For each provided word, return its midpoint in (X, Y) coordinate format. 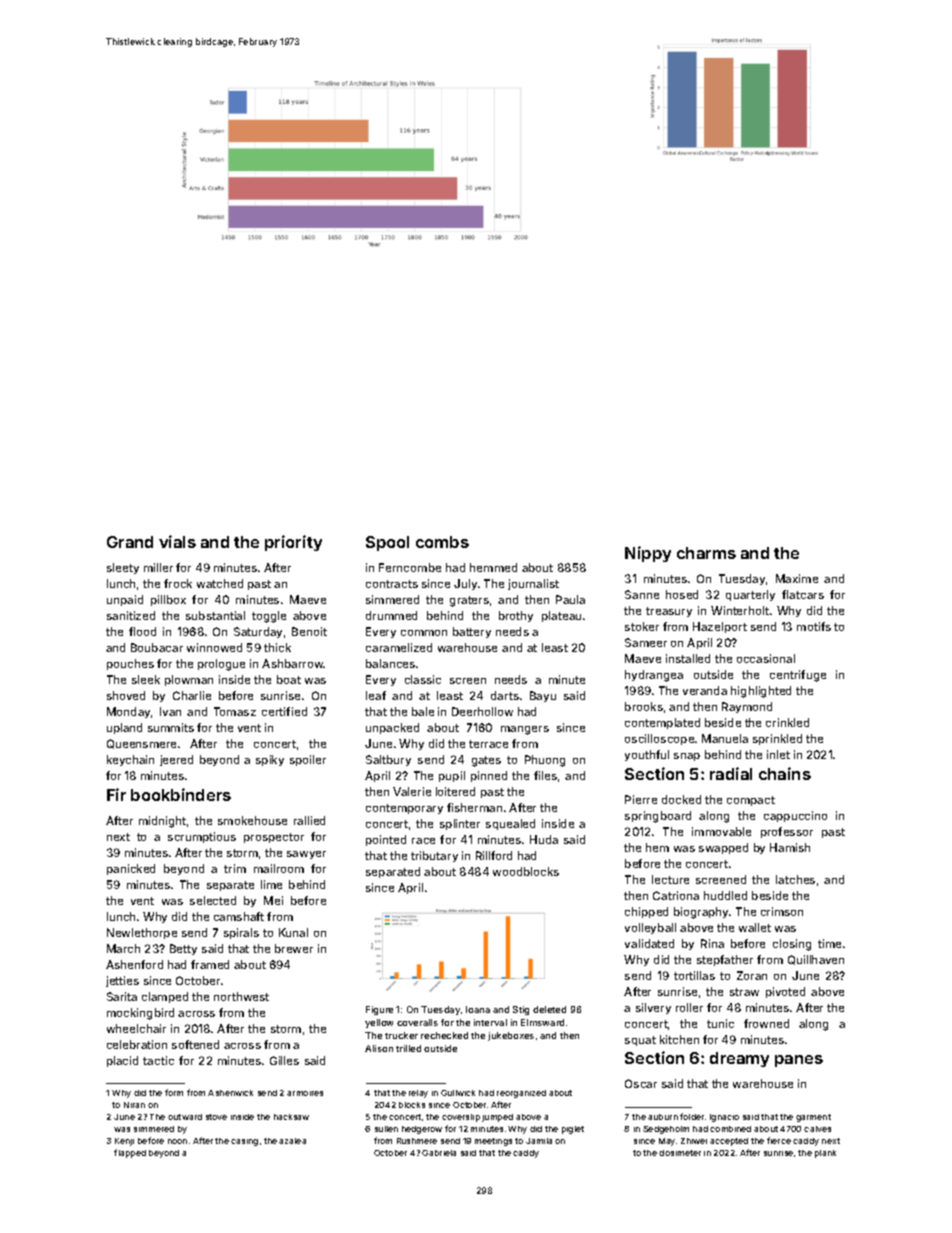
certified (284, 711)
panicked (131, 869)
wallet (755, 927)
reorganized (521, 1094)
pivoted (785, 992)
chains (785, 773)
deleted (549, 1009)
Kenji (124, 1142)
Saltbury (388, 760)
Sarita (122, 996)
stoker (642, 626)
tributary (434, 856)
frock (178, 583)
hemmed (493, 567)
